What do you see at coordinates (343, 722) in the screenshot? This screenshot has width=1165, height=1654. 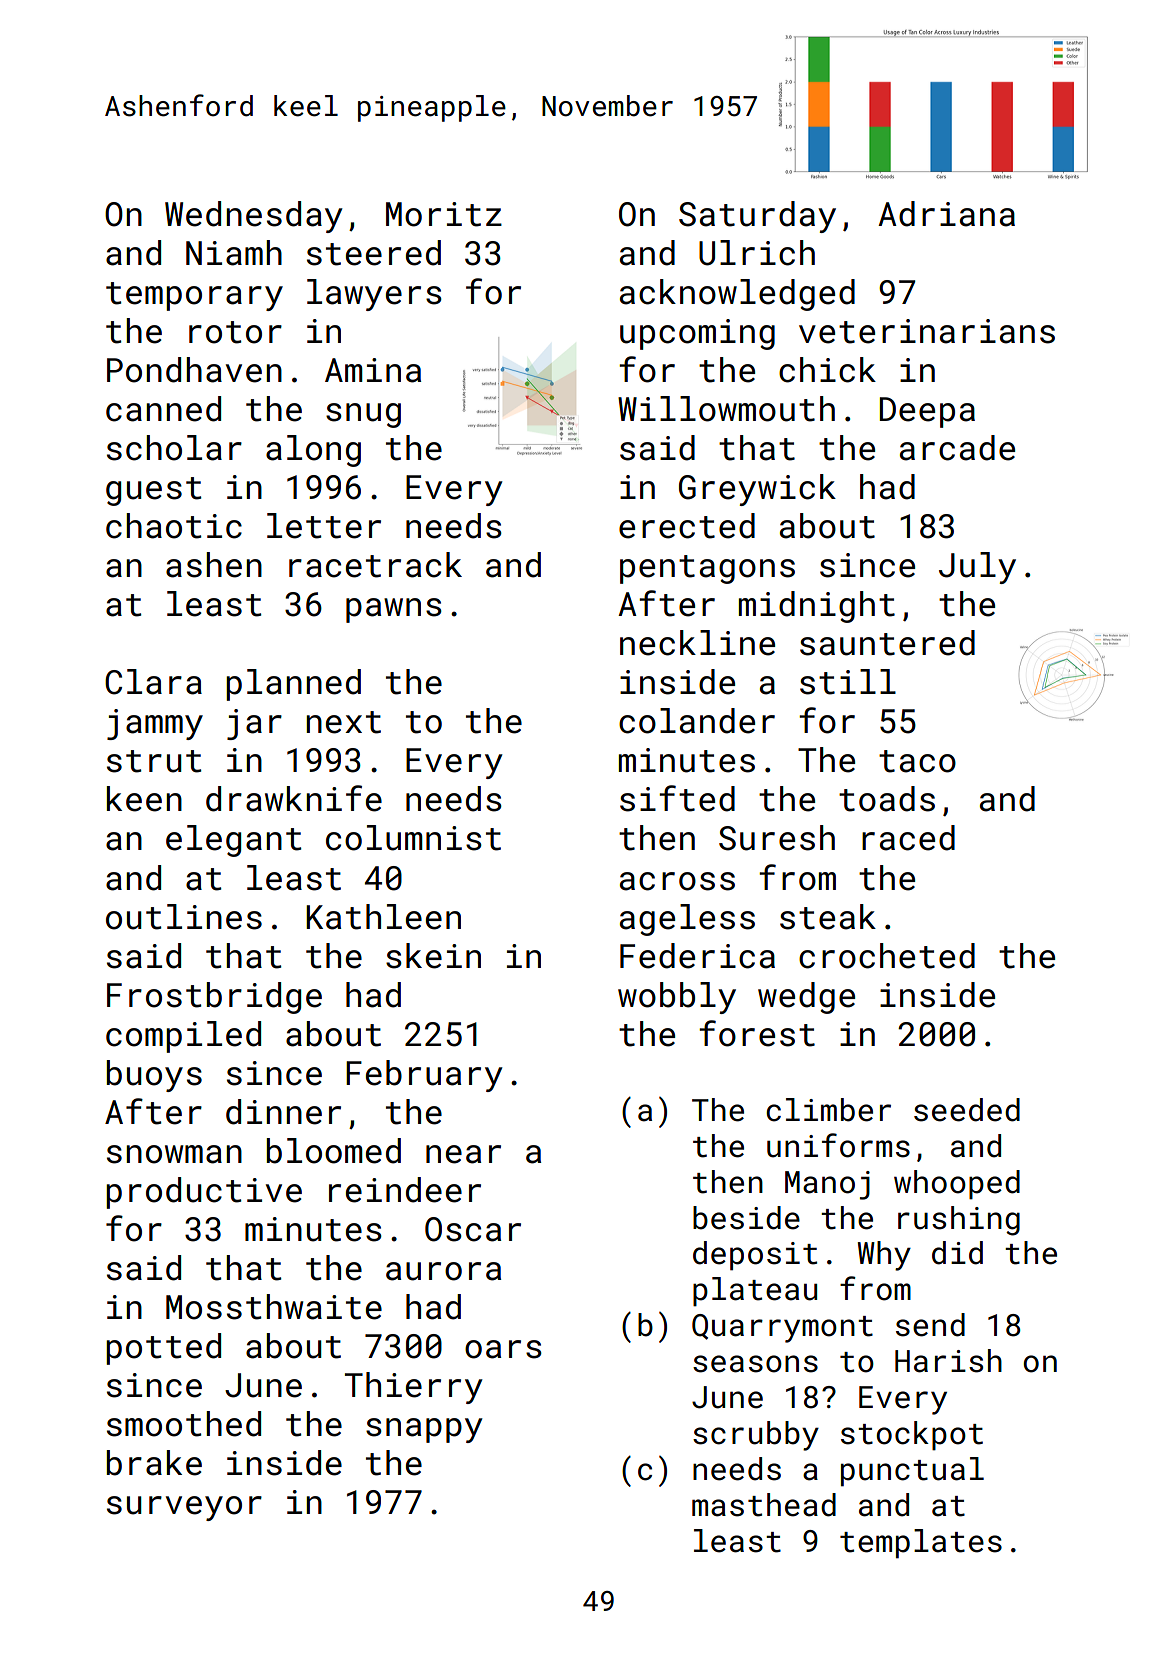 I see `next` at bounding box center [343, 722].
